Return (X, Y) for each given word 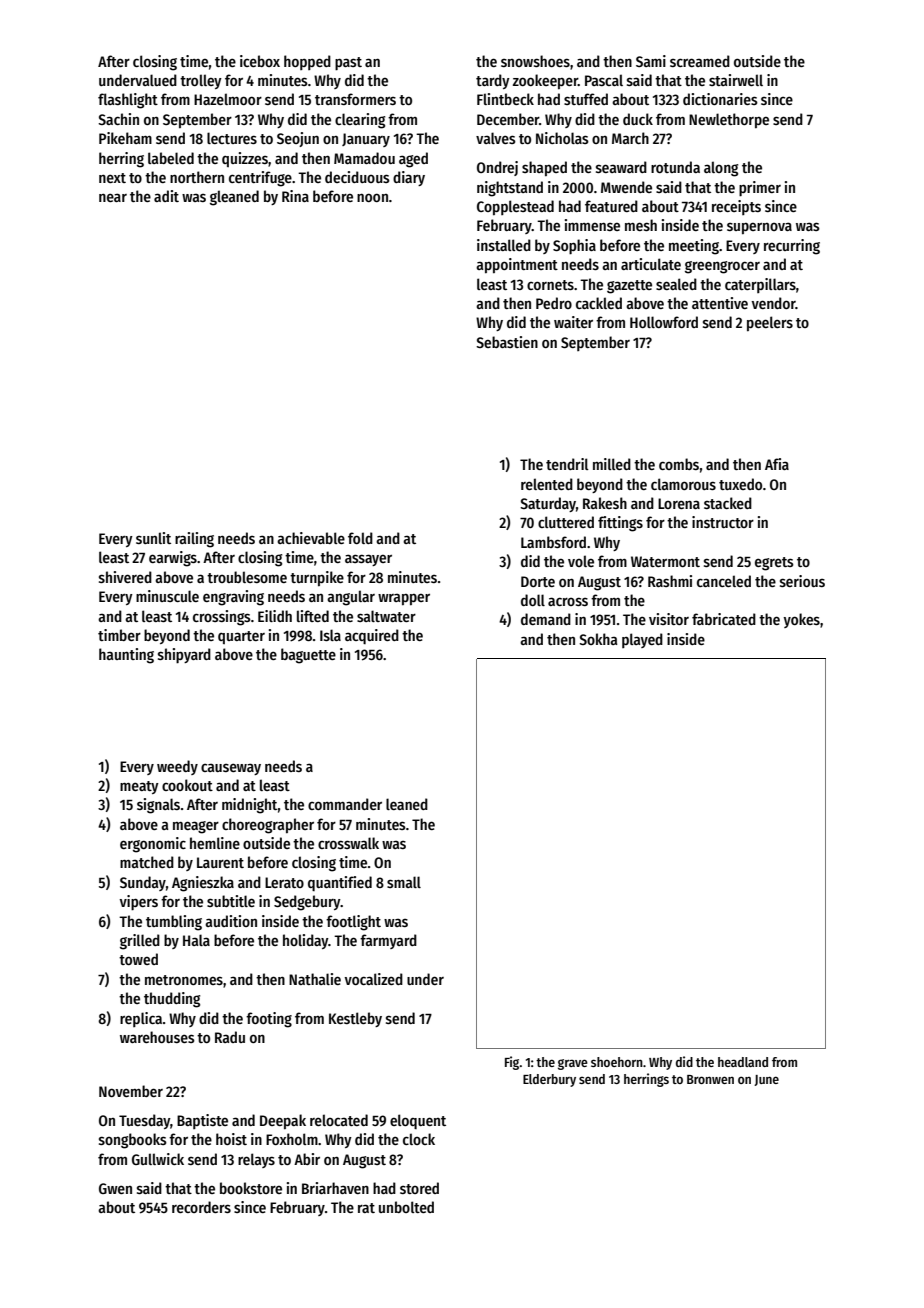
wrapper (404, 599)
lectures (232, 138)
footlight (353, 923)
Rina (295, 196)
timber (119, 635)
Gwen (115, 1188)
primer (760, 188)
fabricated (724, 619)
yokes (801, 620)
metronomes (184, 980)
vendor (774, 303)
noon (372, 197)
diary (409, 178)
